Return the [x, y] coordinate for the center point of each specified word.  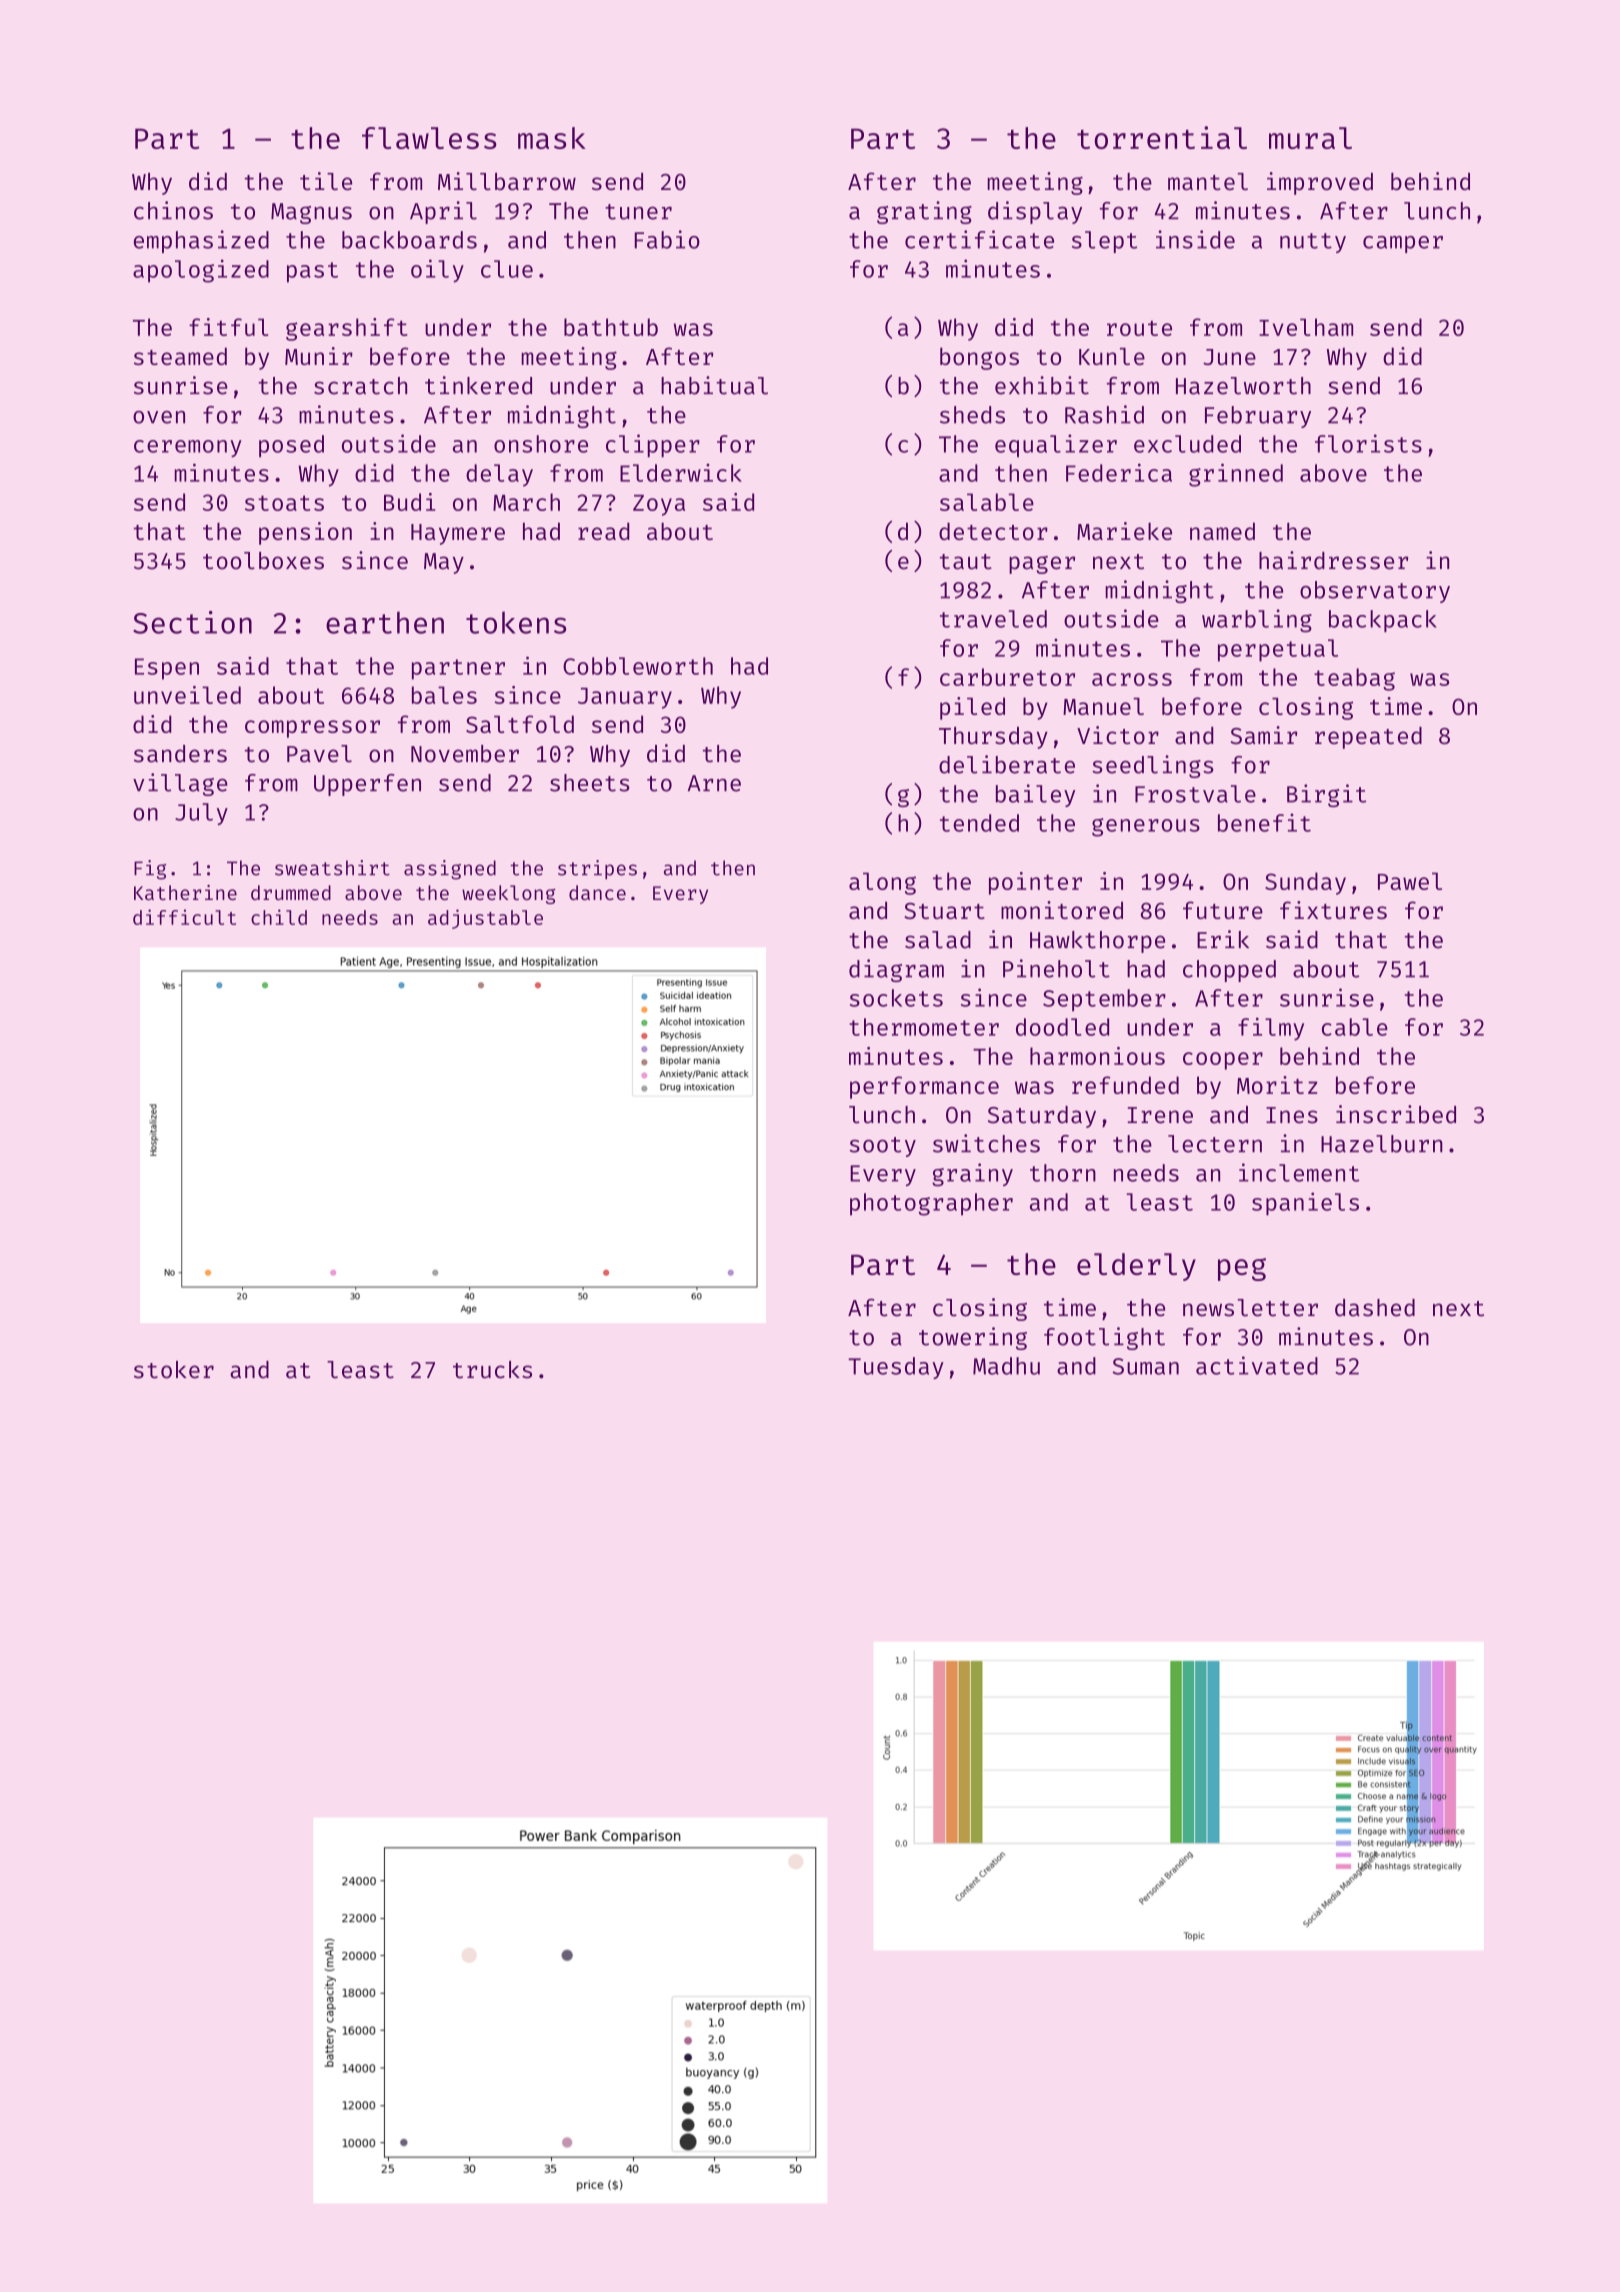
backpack [1383, 621]
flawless [429, 138]
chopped [1229, 971]
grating [924, 212]
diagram [896, 970]
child [279, 917]
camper [1403, 244]
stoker [174, 1370]
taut [966, 562]
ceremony [188, 448]
